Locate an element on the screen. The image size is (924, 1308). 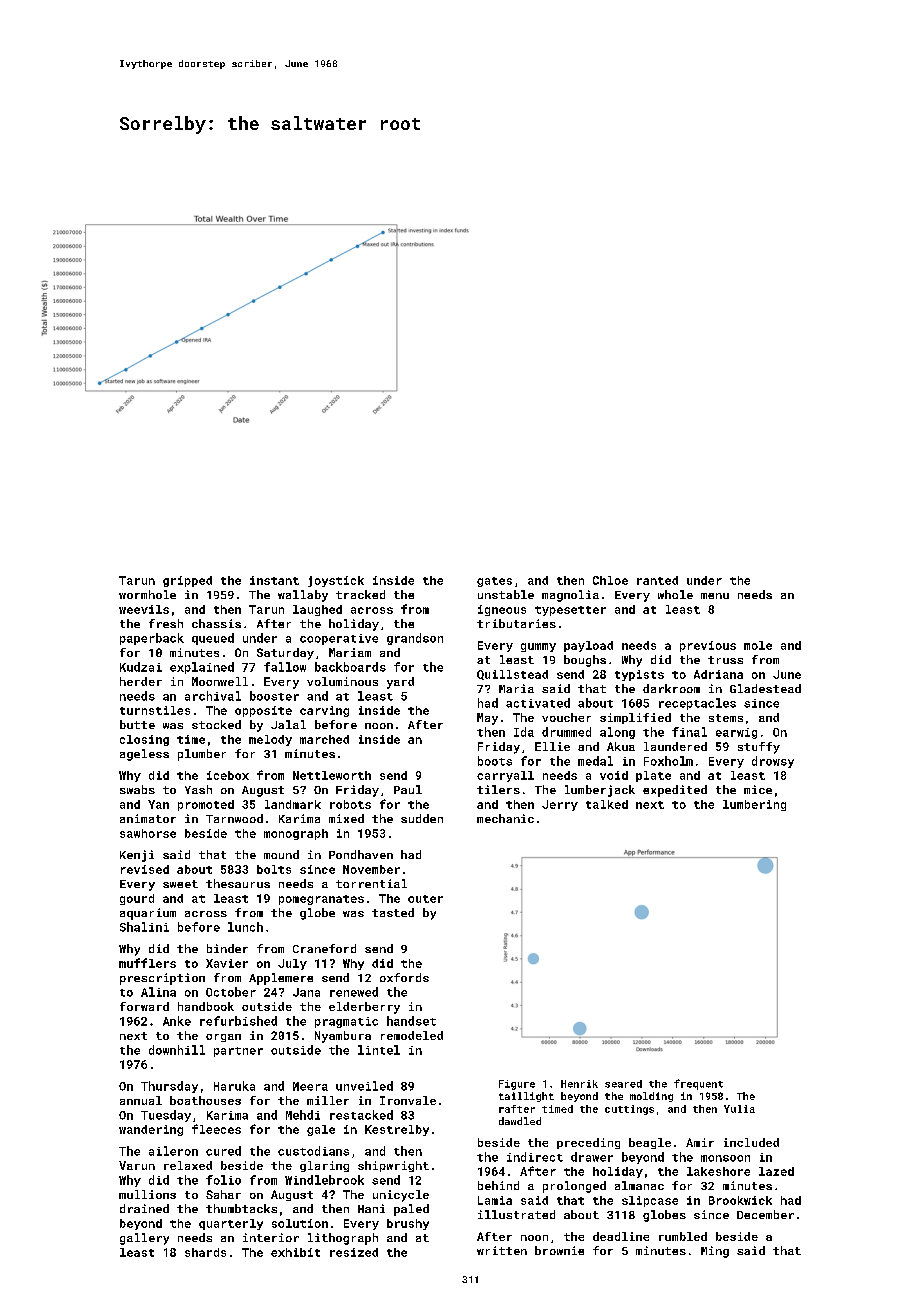
yard is located at coordinates (400, 683).
